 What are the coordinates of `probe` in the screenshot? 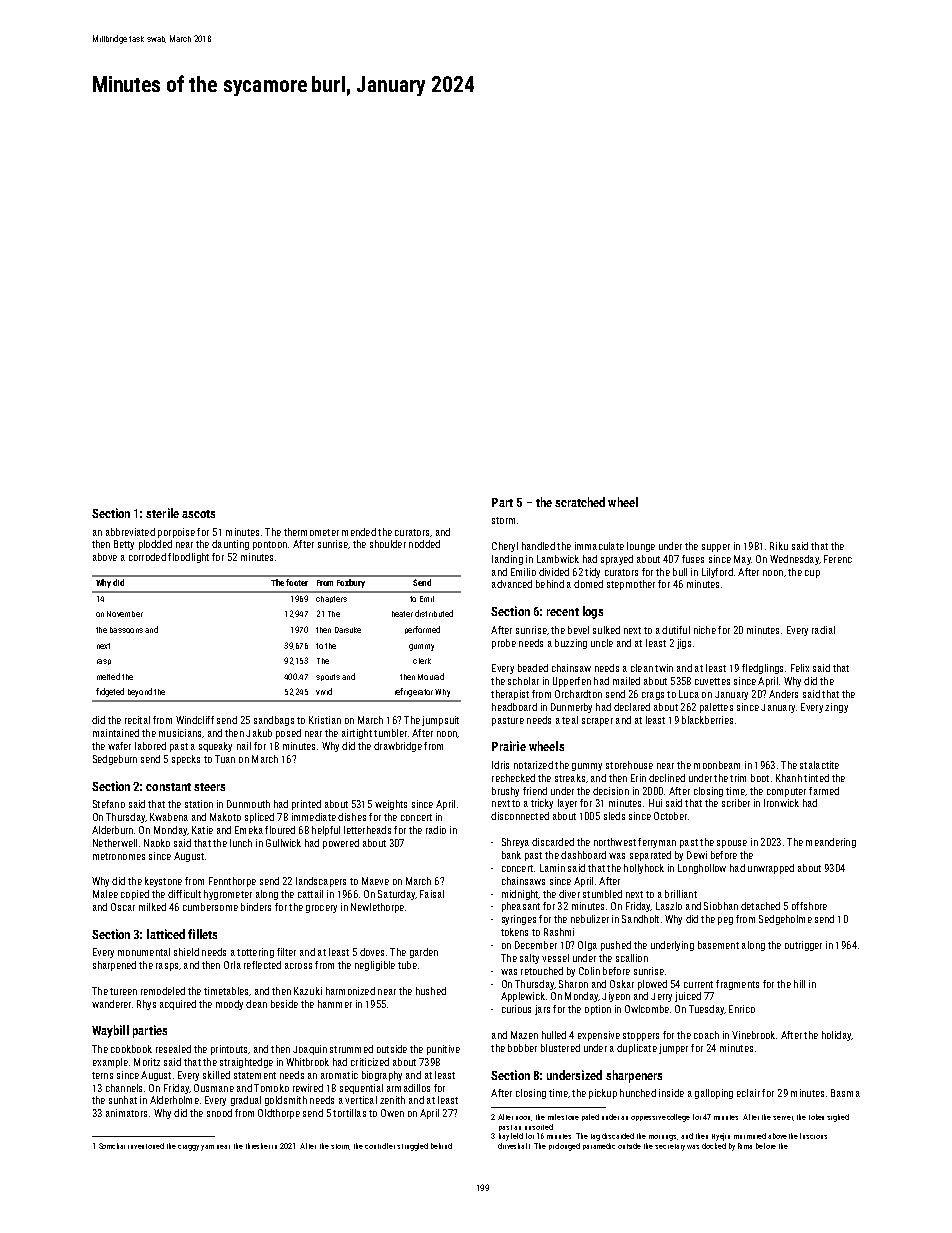 It's located at (504, 644).
